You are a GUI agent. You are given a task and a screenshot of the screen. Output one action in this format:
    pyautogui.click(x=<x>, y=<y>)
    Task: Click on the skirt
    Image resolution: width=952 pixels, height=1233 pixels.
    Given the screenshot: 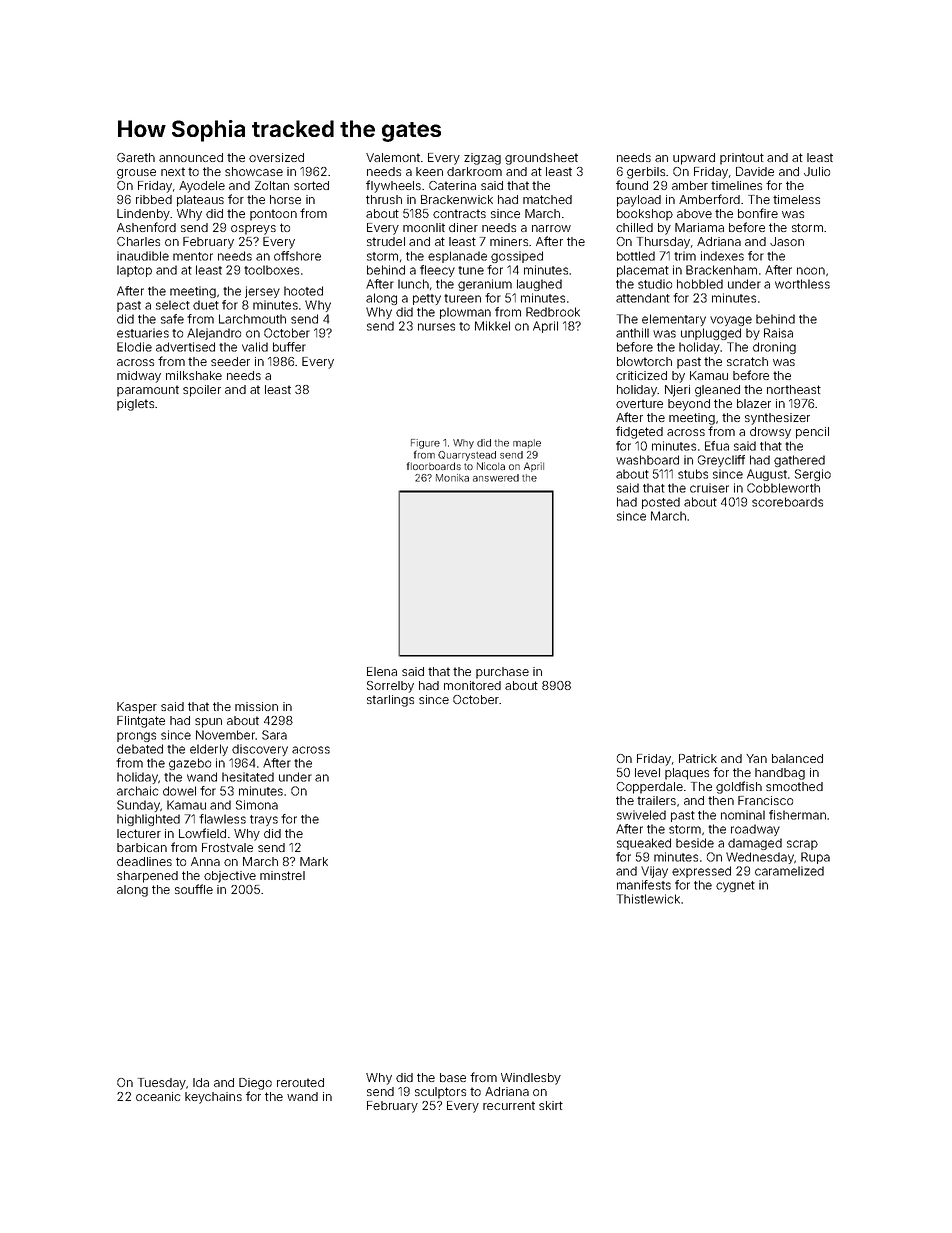 What is the action you would take?
    pyautogui.click(x=551, y=1105)
